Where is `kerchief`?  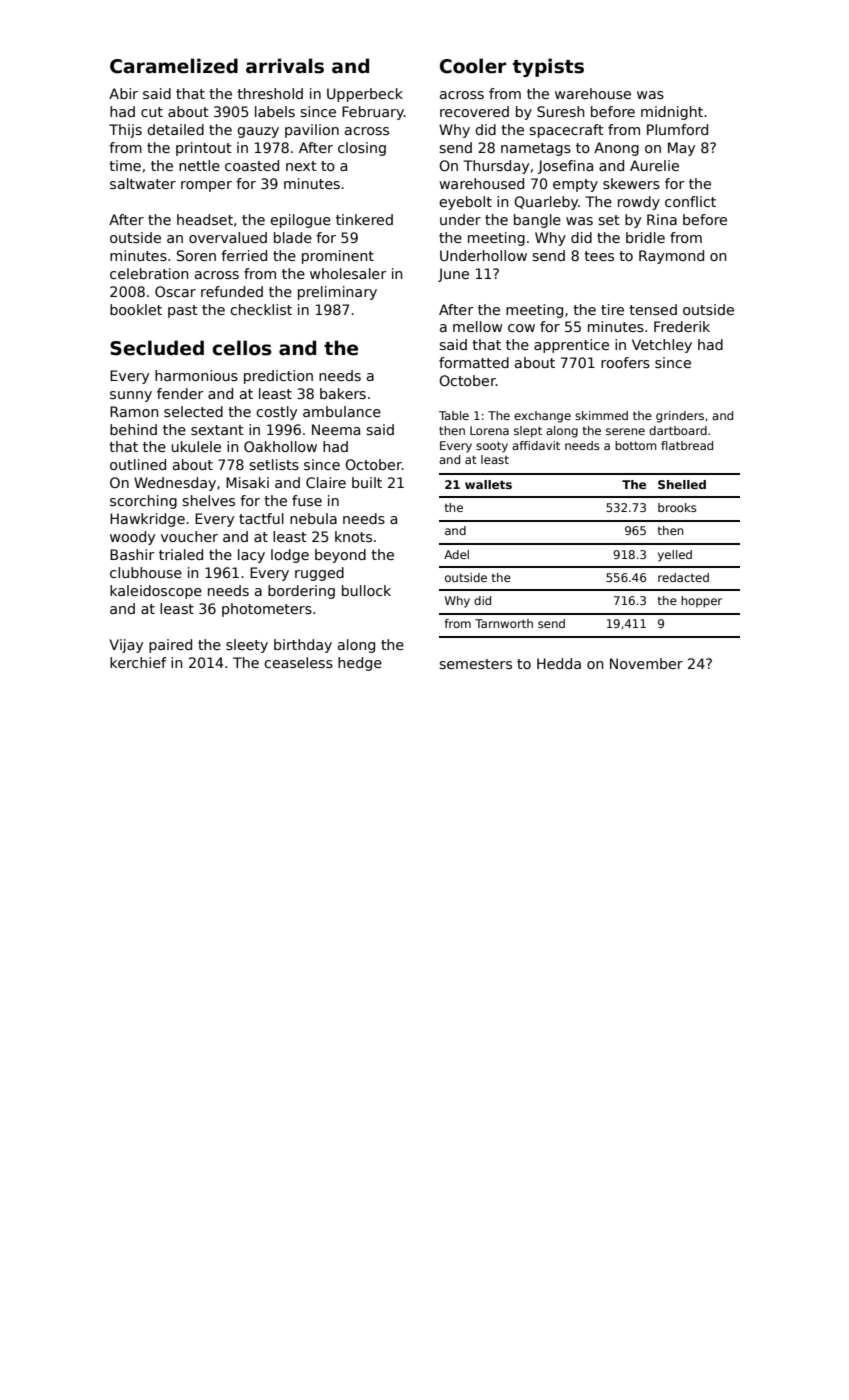
kerchief is located at coordinates (138, 662).
